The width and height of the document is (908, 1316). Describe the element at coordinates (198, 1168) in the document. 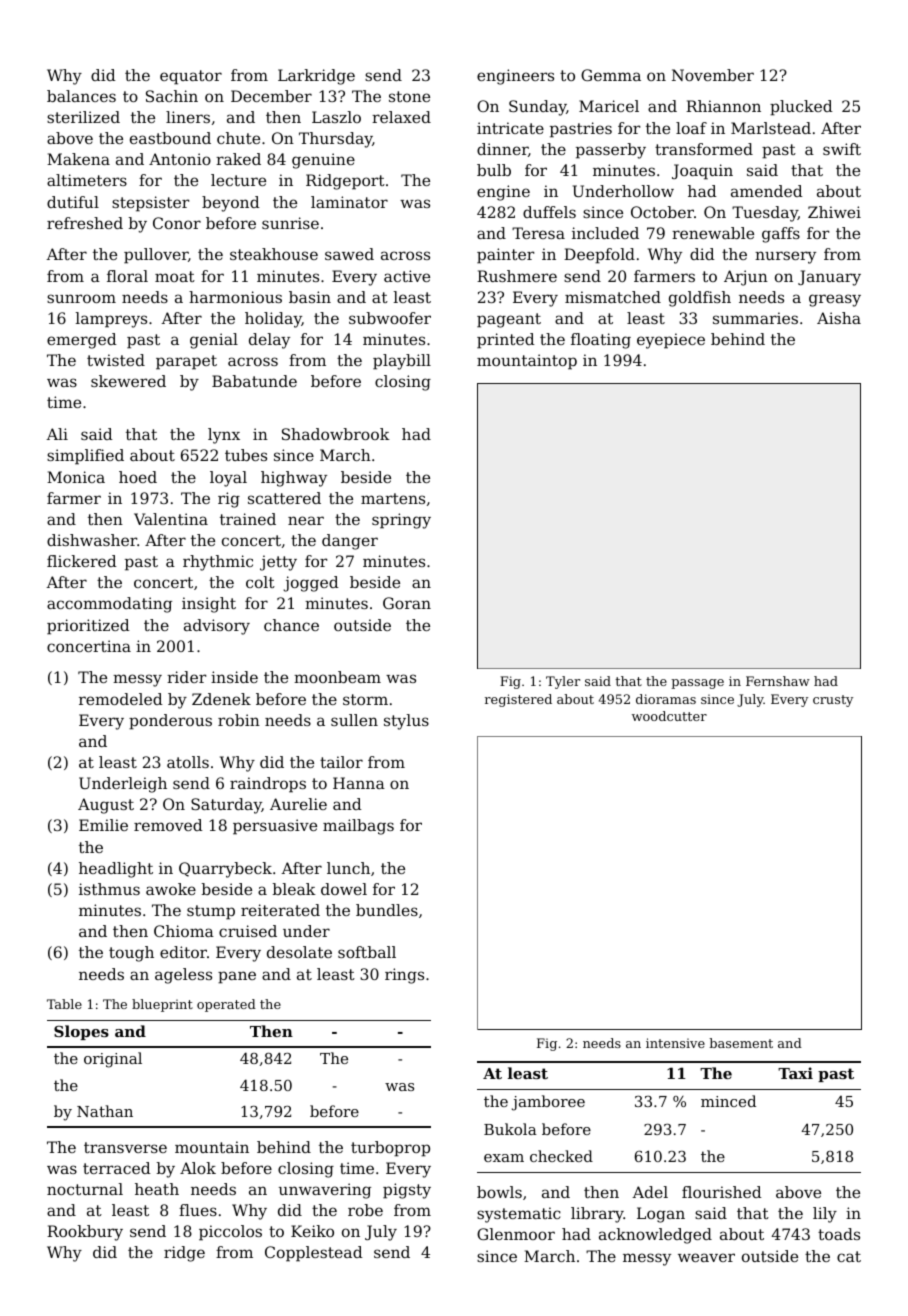

I see `Alok` at that location.
